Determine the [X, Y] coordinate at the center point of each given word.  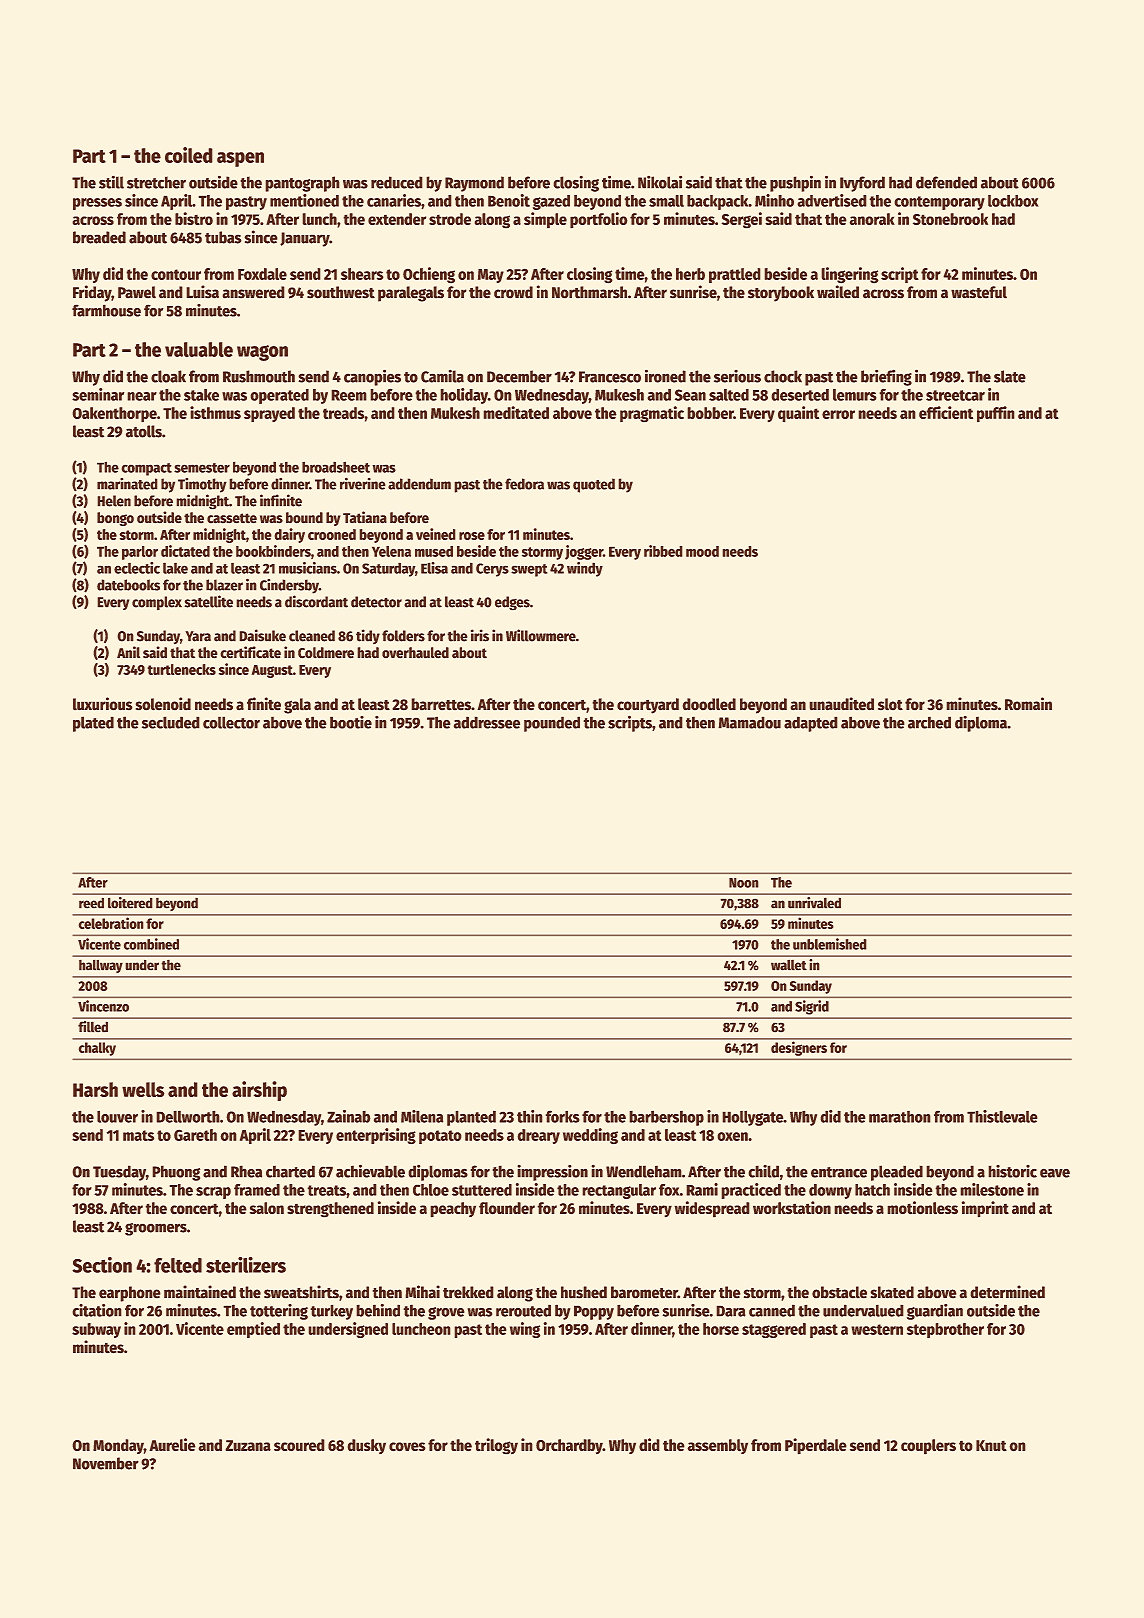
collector [231, 723]
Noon [743, 883]
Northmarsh [589, 292]
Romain [1028, 703]
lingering [850, 275]
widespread [712, 1209]
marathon [899, 1117]
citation [97, 1310]
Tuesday [119, 1173]
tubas [223, 237]
